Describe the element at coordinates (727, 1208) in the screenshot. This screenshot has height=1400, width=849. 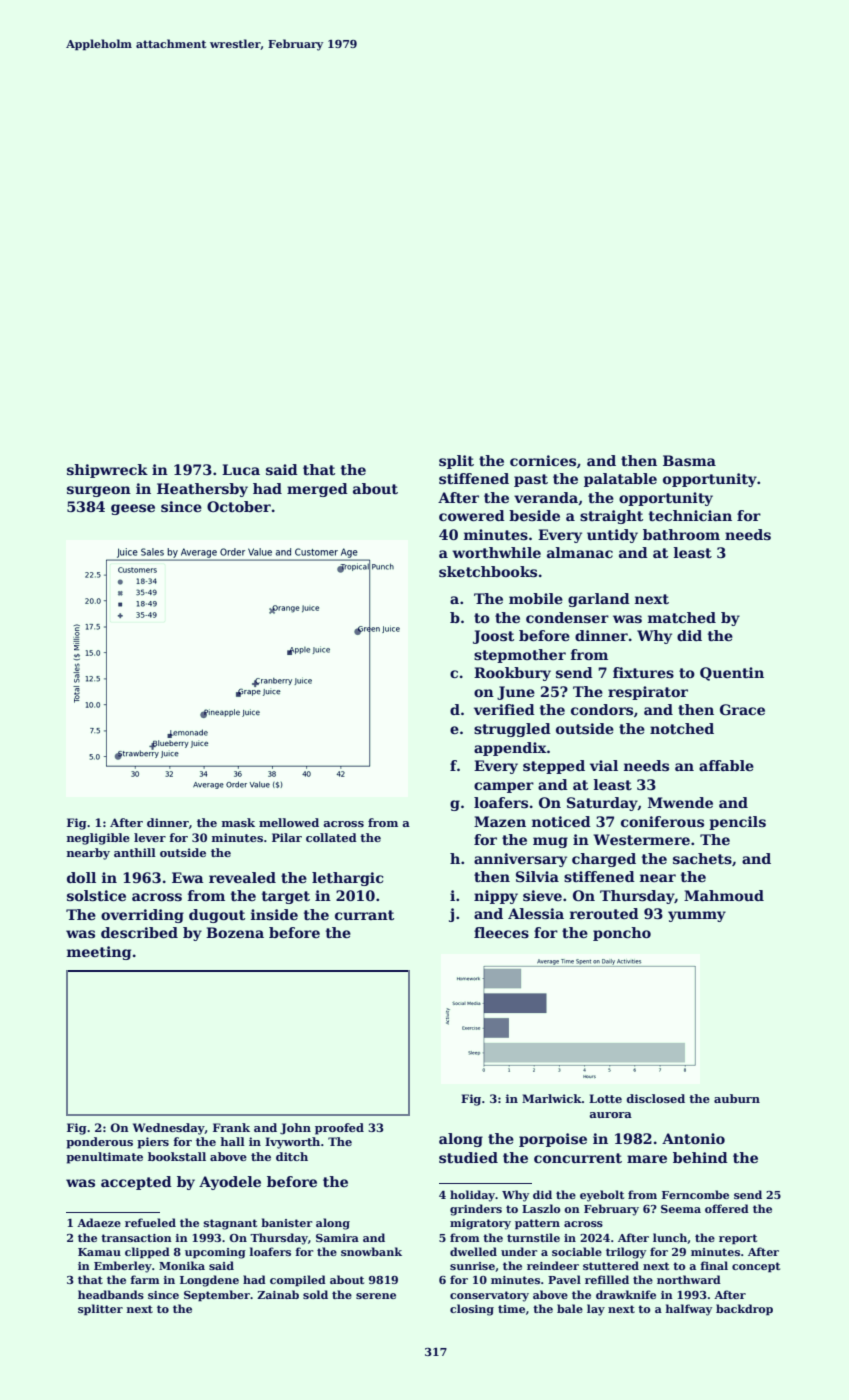
I see `offered` at that location.
